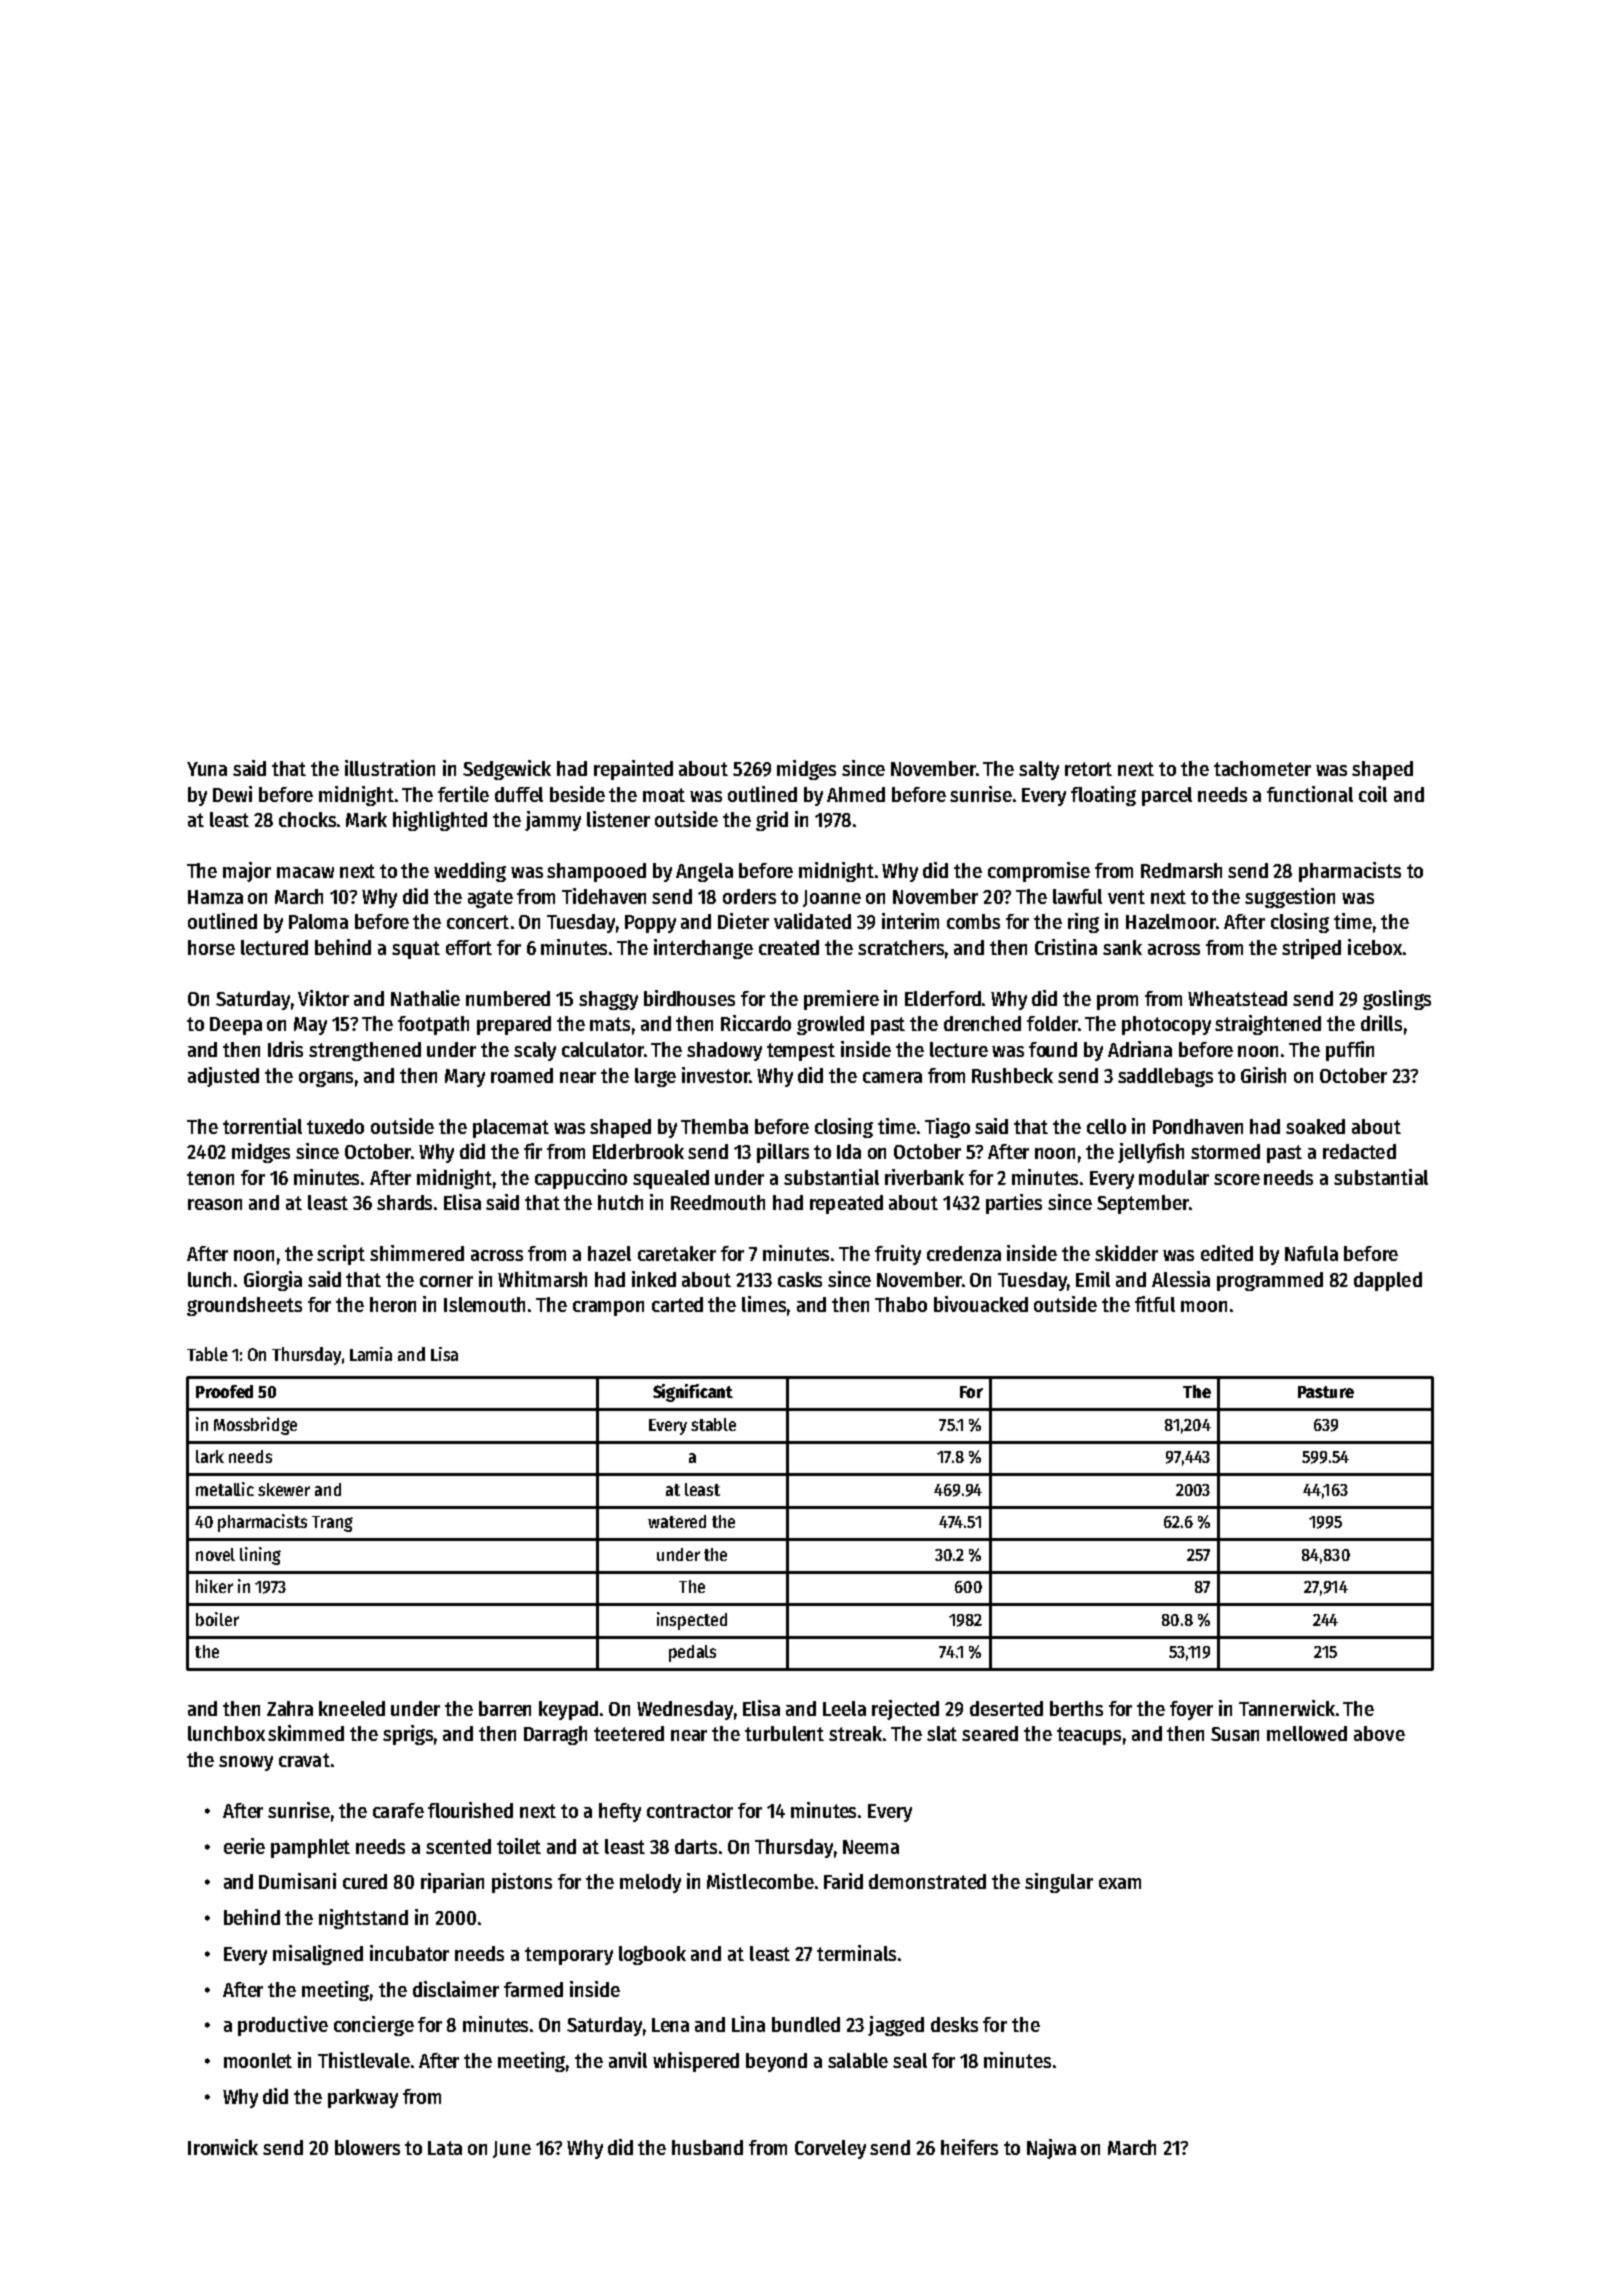 The width and height of the screenshot is (1620, 2292). Describe the element at coordinates (707, 2147) in the screenshot. I see `husband` at that location.
